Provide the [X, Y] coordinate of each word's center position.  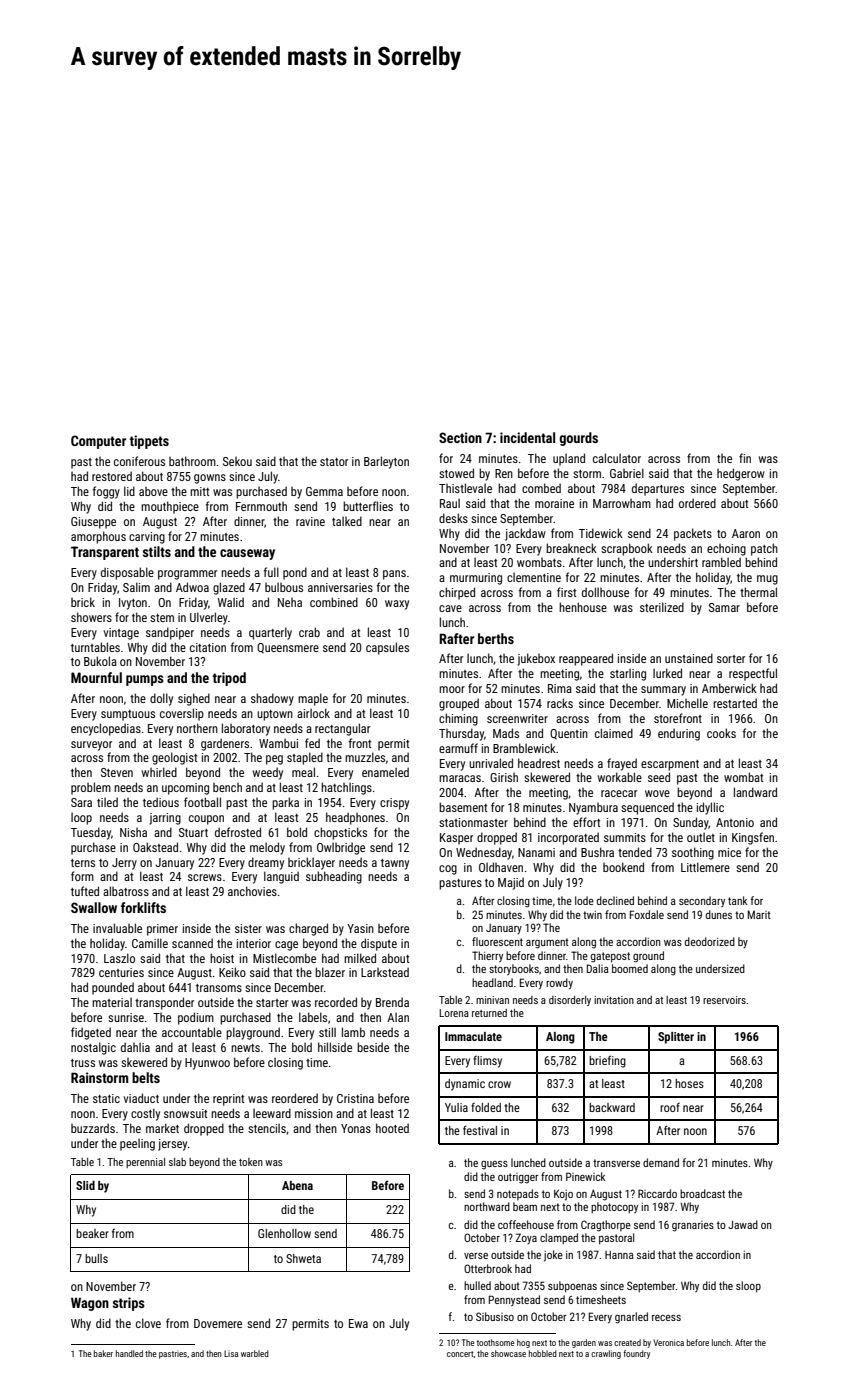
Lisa [231, 1353]
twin [592, 915]
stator [334, 462]
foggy [106, 492]
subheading [334, 877]
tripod [229, 679]
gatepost [610, 957]
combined [334, 602]
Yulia [456, 1107]
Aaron [746, 533]
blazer [330, 972]
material [112, 1002]
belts [146, 1077]
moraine [554, 503]
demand [661, 1162]
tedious [161, 802]
